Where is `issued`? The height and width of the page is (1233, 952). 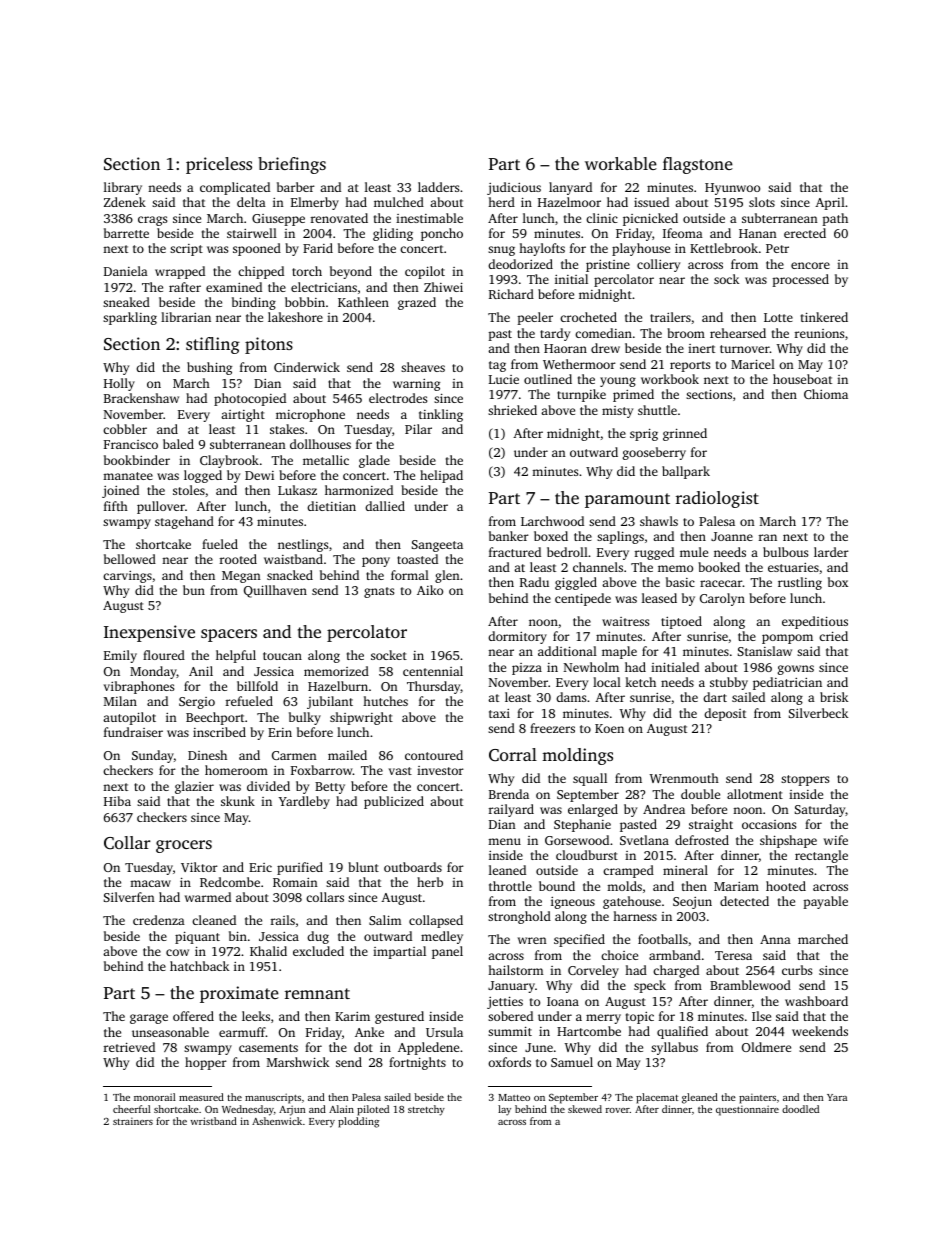
issued is located at coordinates (651, 202).
